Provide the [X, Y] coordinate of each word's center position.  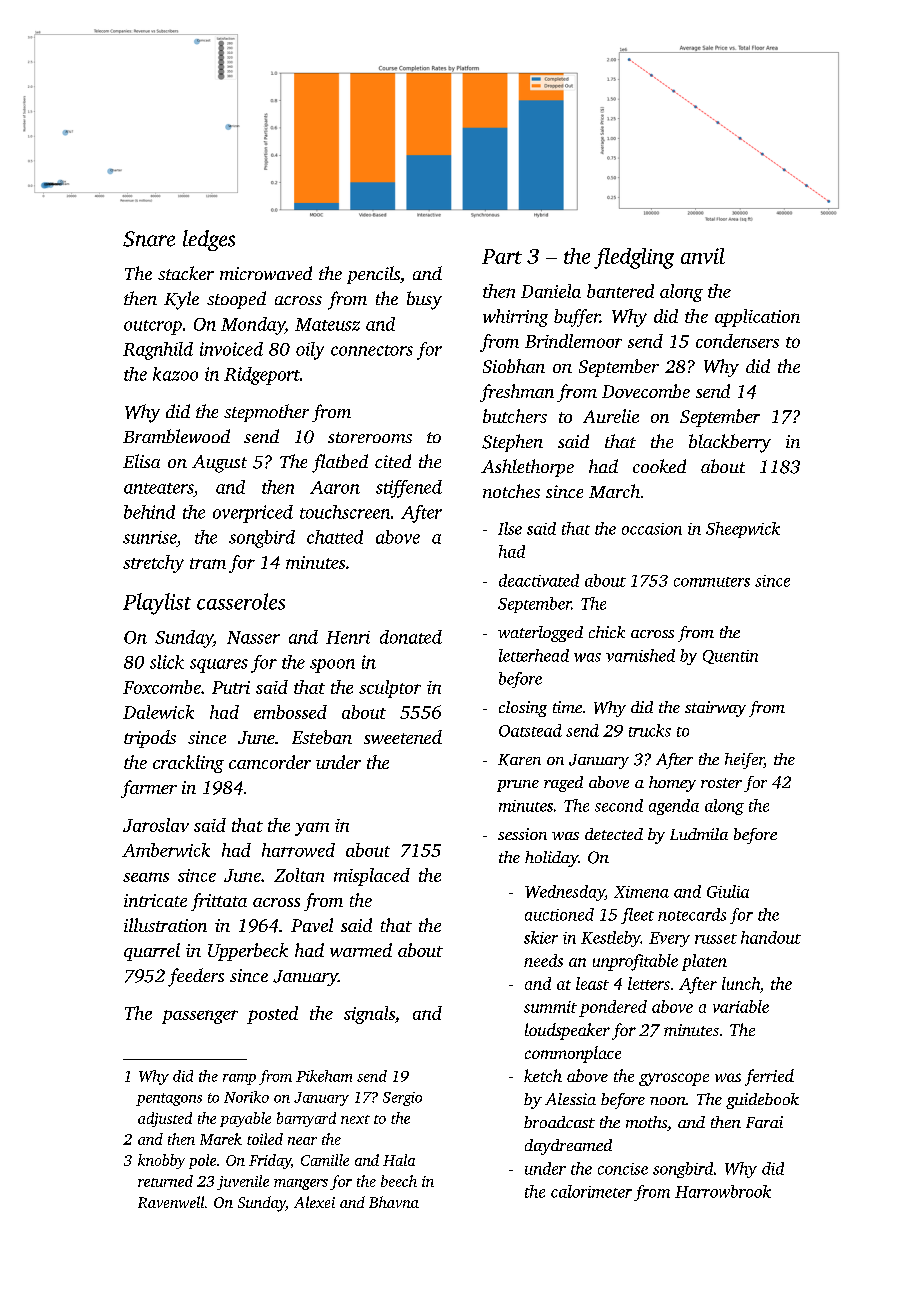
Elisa [141, 461]
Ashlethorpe [527, 468]
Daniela [551, 291]
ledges [209, 240]
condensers [737, 341]
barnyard [306, 1119]
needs [543, 960]
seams [146, 877]
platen [704, 962]
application [757, 318]
